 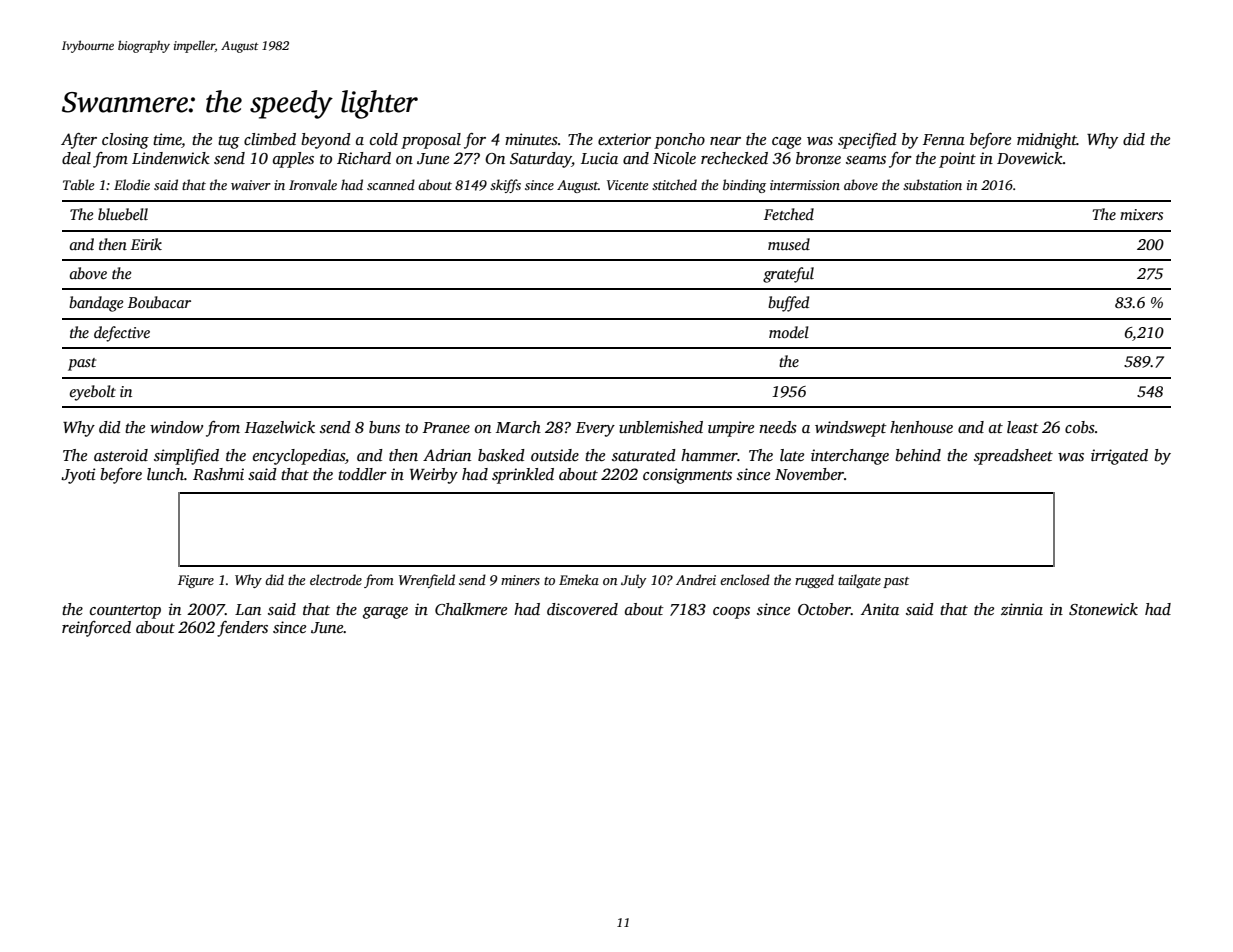 I want to click on grateful, so click(x=788, y=275).
